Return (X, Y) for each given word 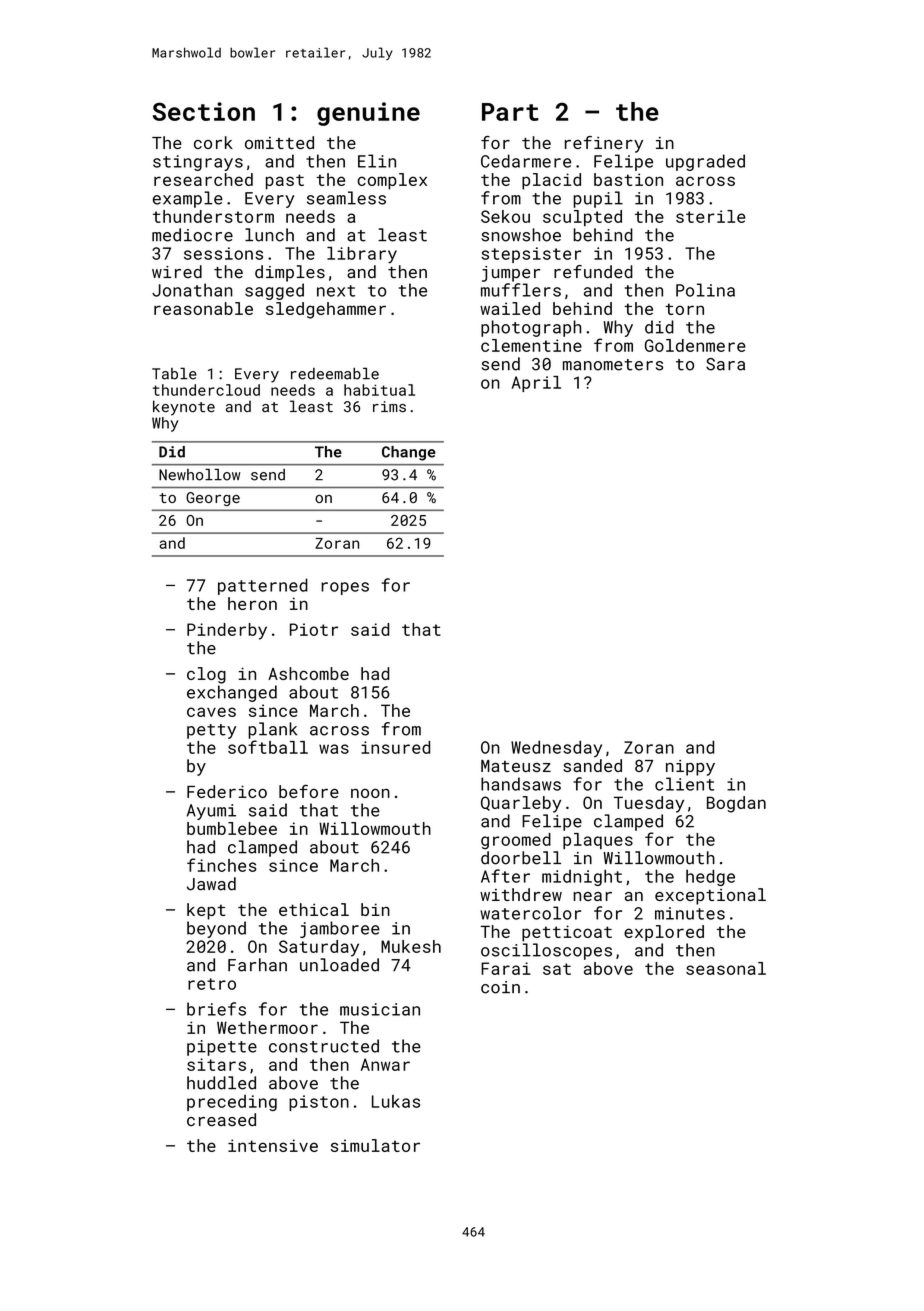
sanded (592, 765)
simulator (375, 1145)
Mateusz (516, 766)
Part (510, 112)
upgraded (705, 162)
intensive (273, 1145)
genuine (368, 114)
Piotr (314, 629)
